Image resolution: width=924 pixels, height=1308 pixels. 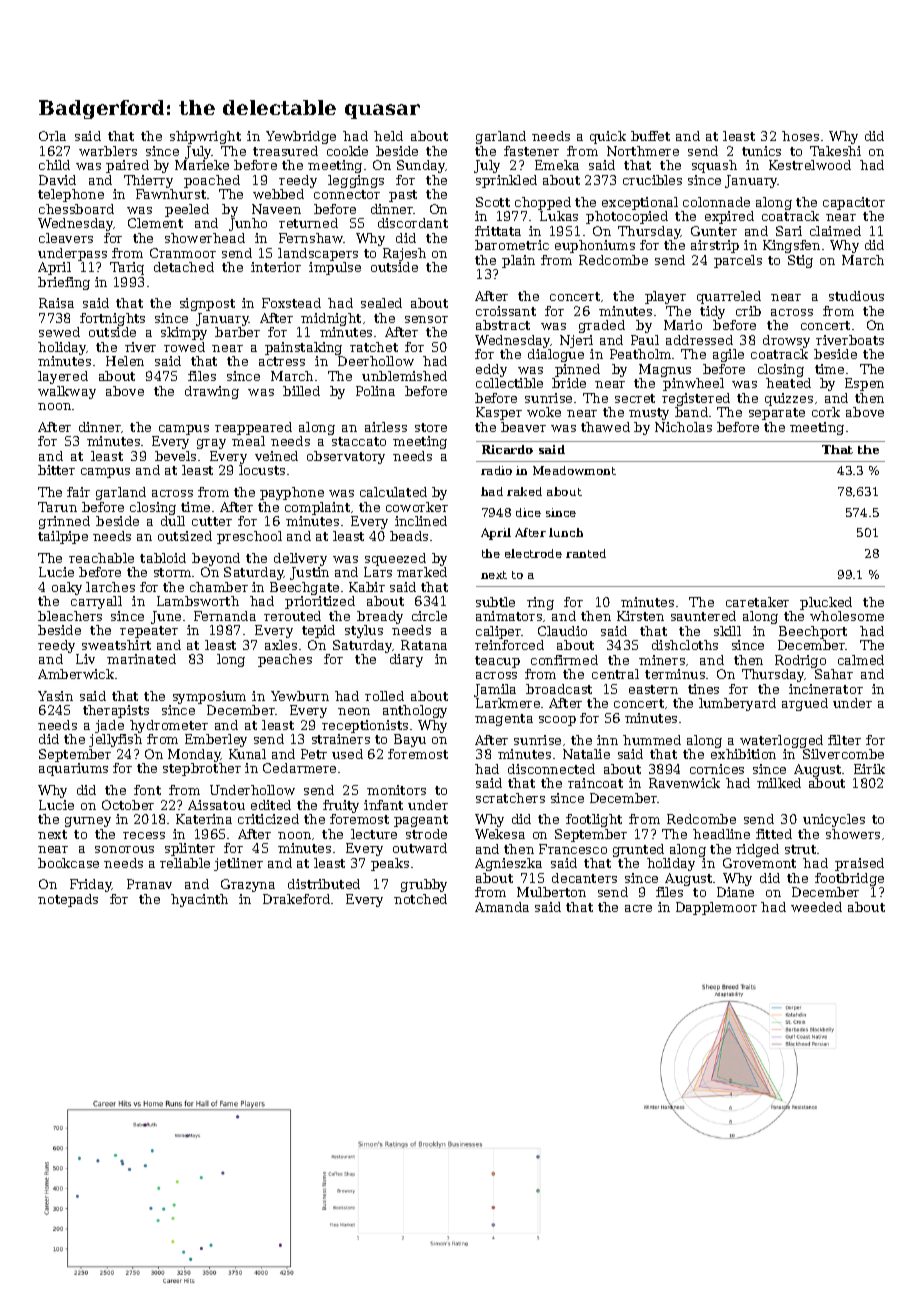 I want to click on caliper, so click(x=499, y=632).
